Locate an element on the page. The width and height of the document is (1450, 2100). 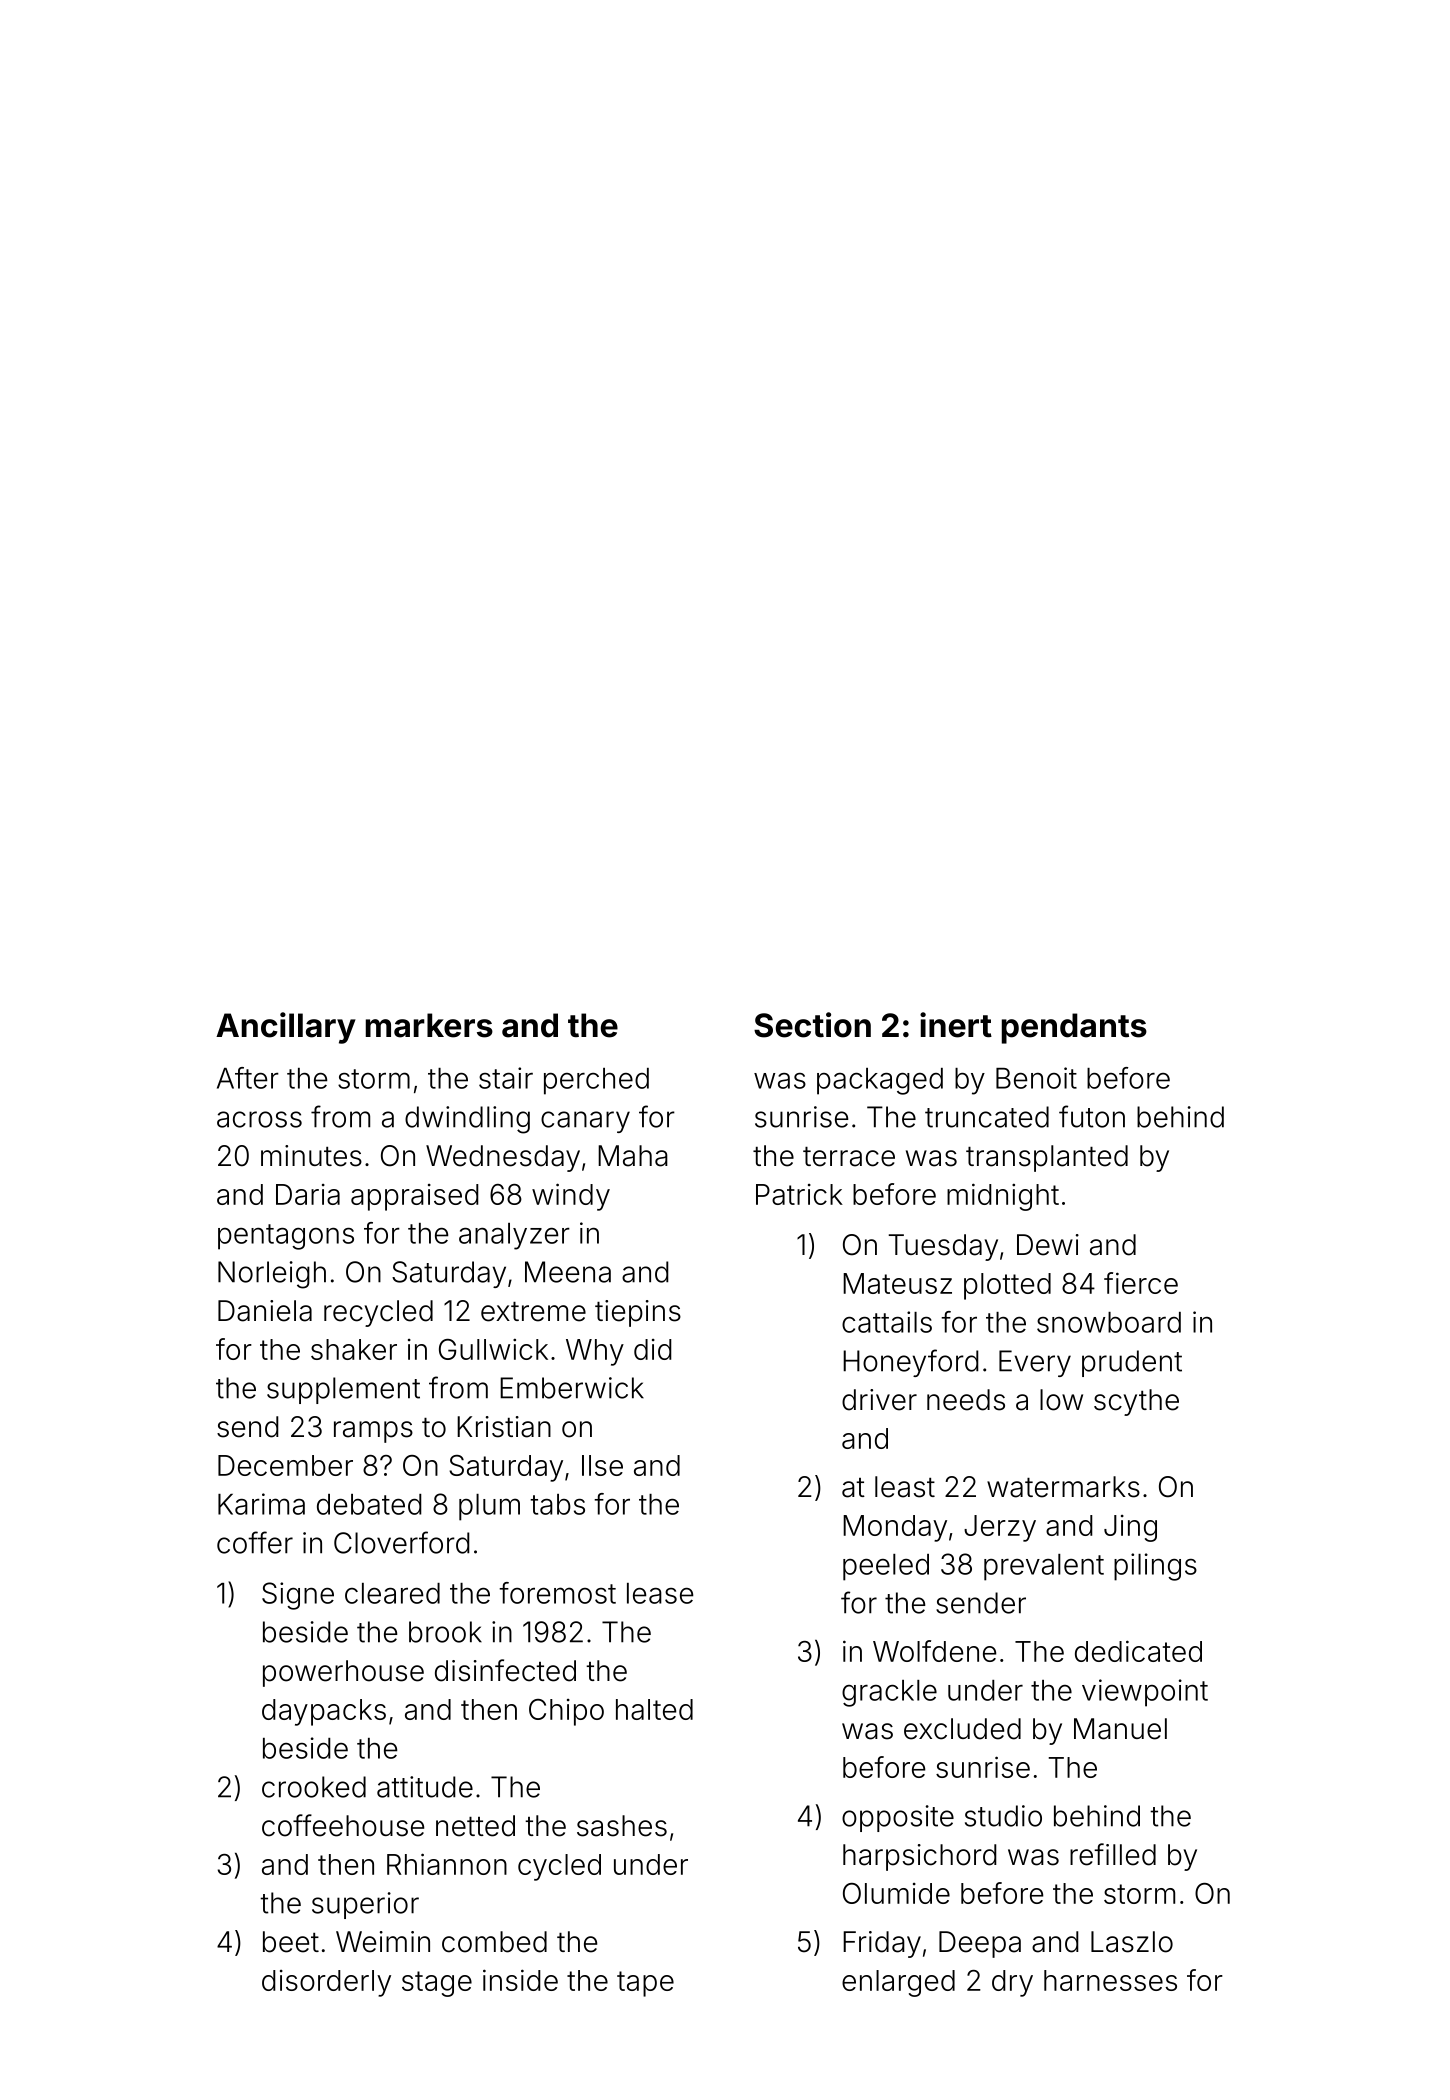
prevalent is located at coordinates (1044, 1567).
